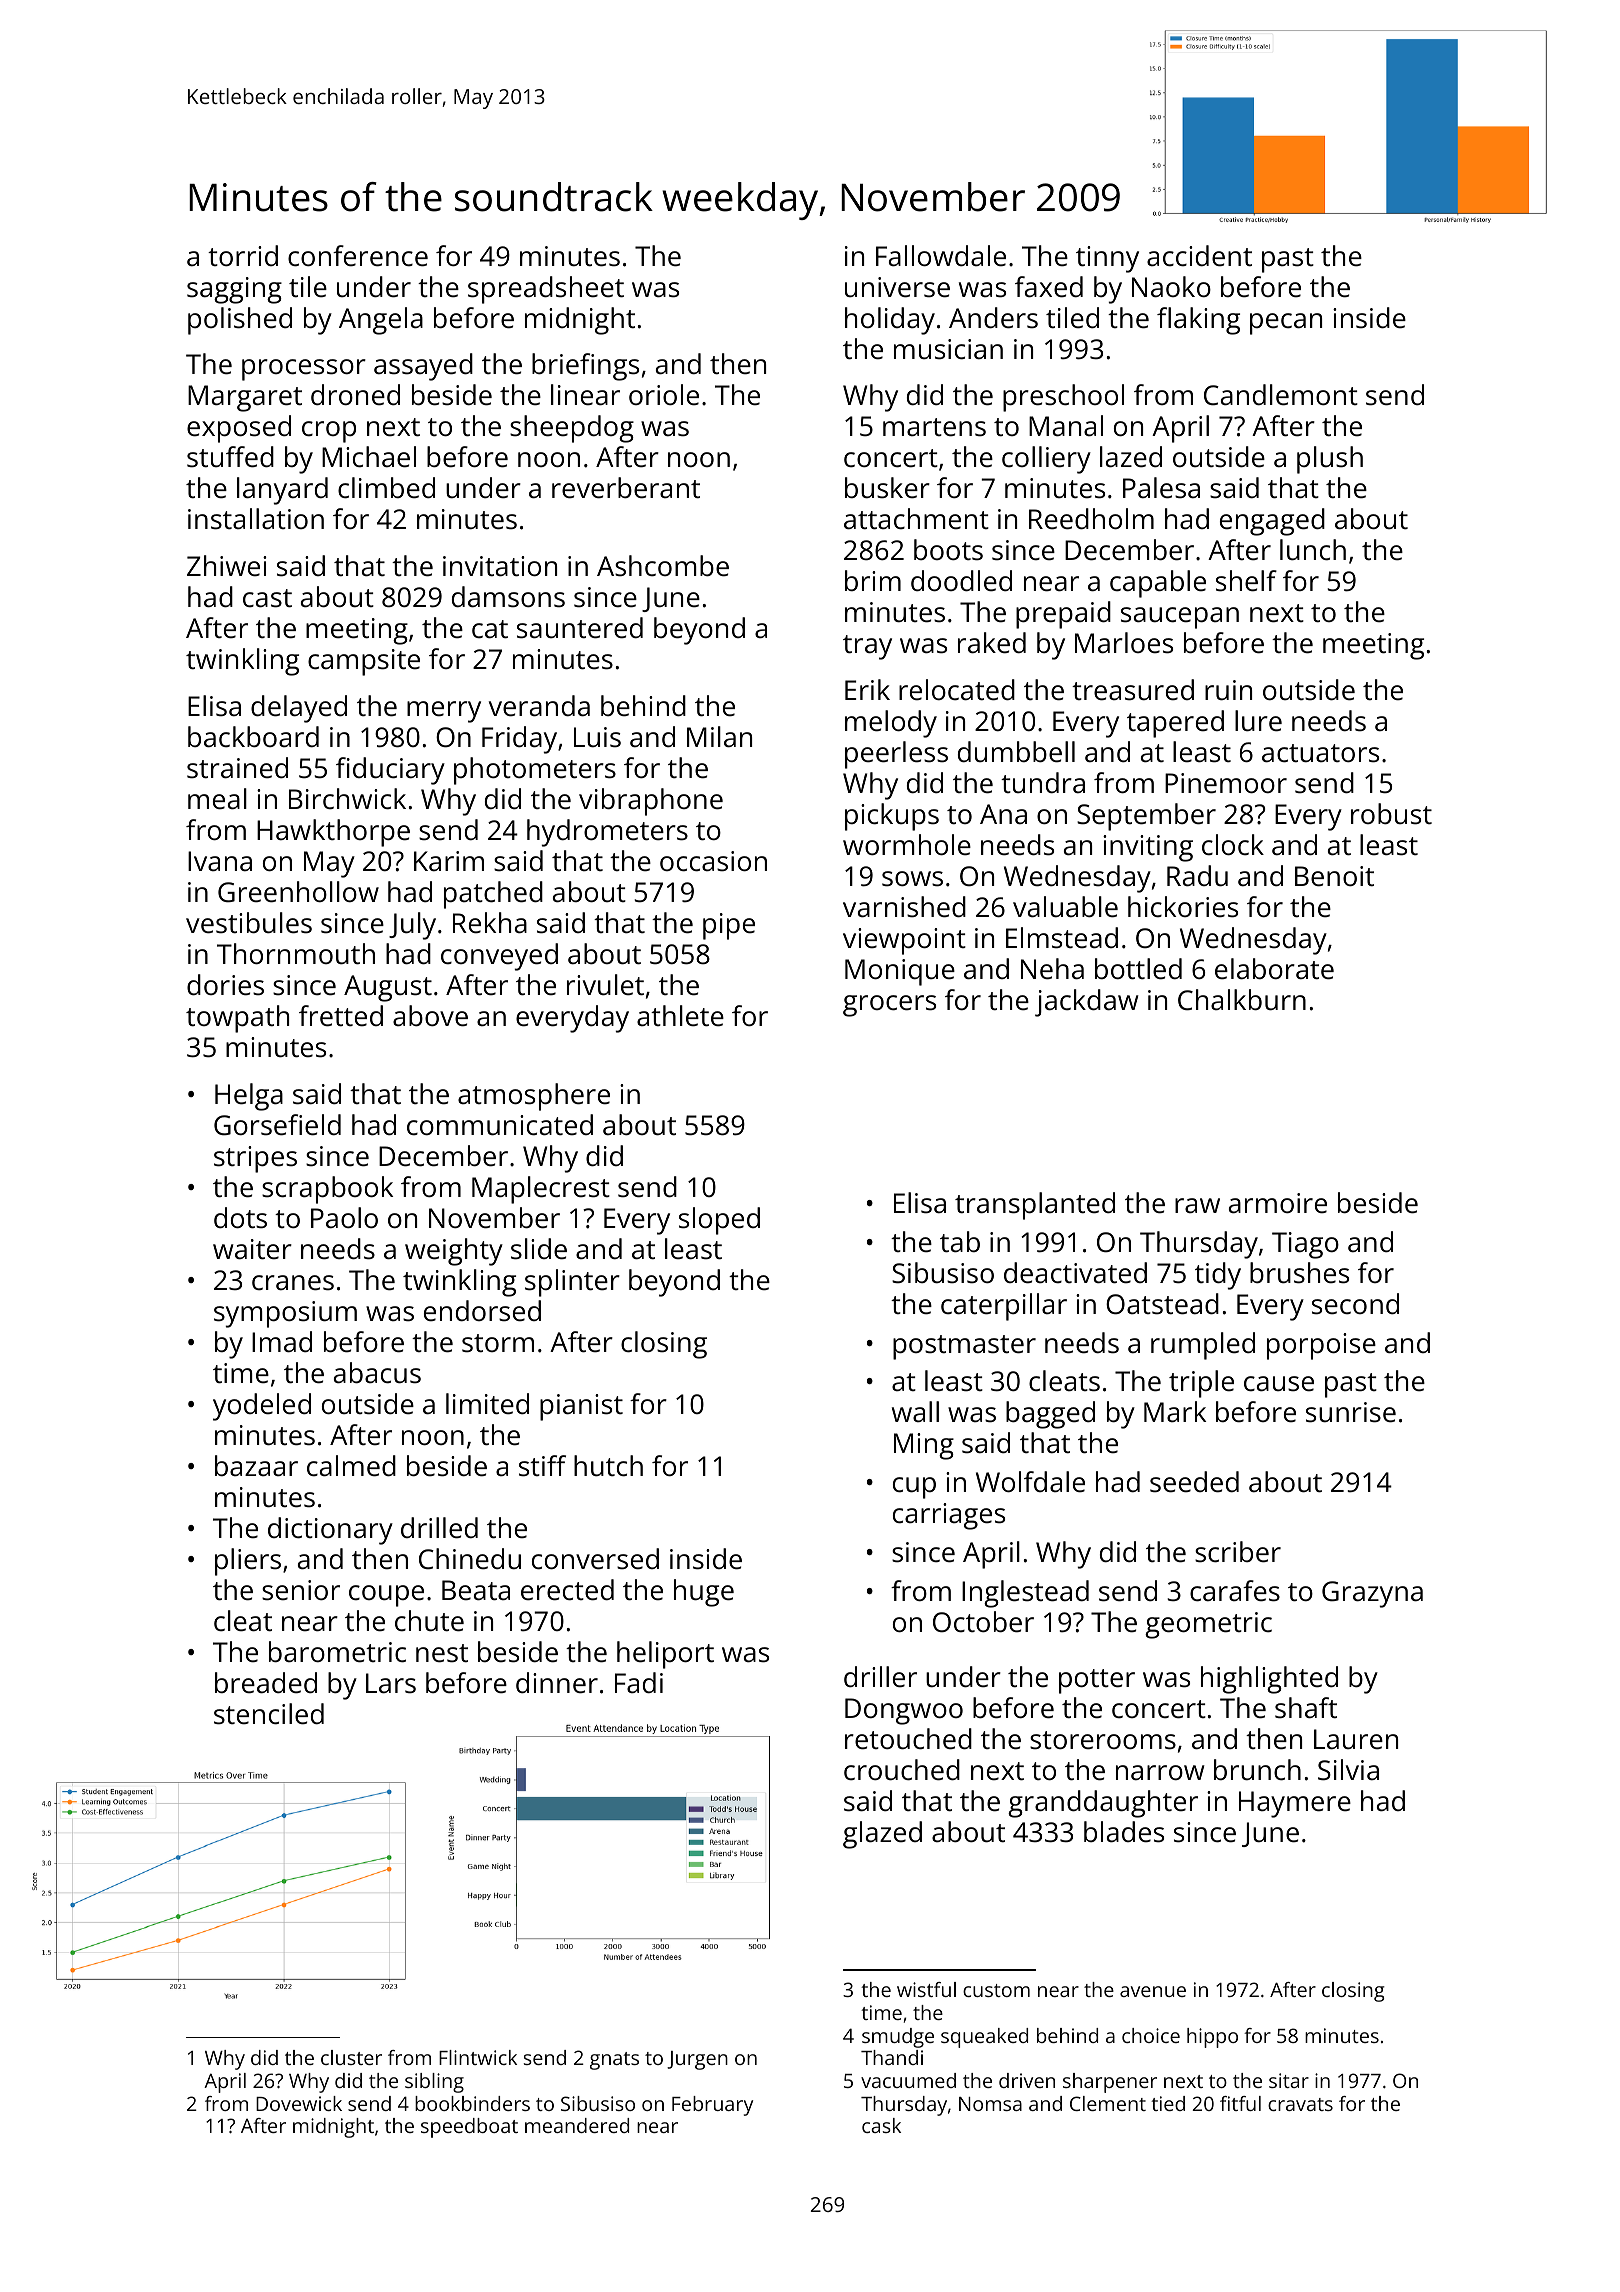  Describe the element at coordinates (880, 1676) in the screenshot. I see `driller` at that location.
